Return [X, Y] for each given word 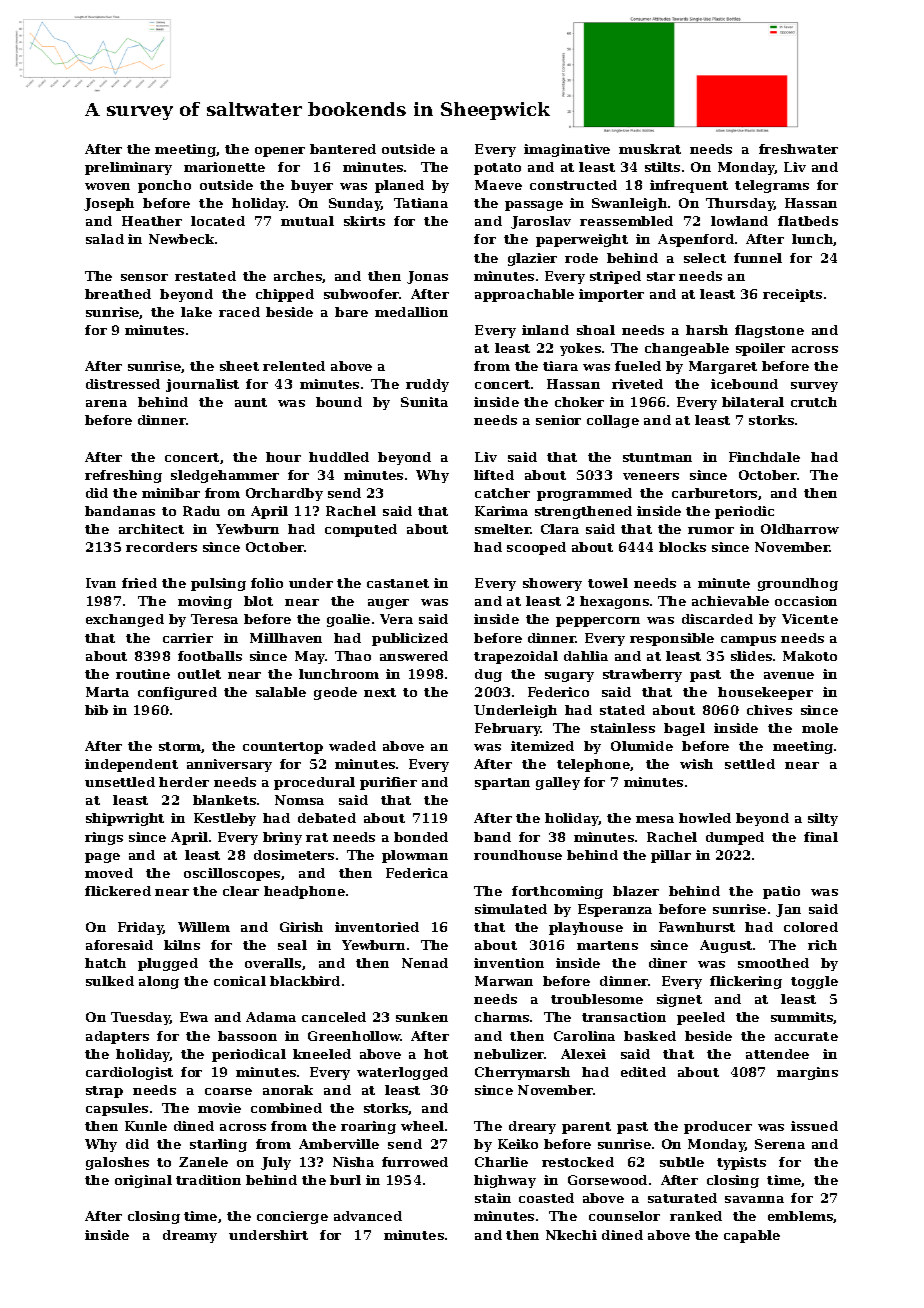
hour [283, 457]
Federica [417, 873]
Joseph [109, 204]
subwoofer [362, 294]
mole [820, 728]
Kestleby [225, 819]
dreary [532, 1127]
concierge [292, 1217]
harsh [707, 330]
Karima [501, 511]
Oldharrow [800, 529]
